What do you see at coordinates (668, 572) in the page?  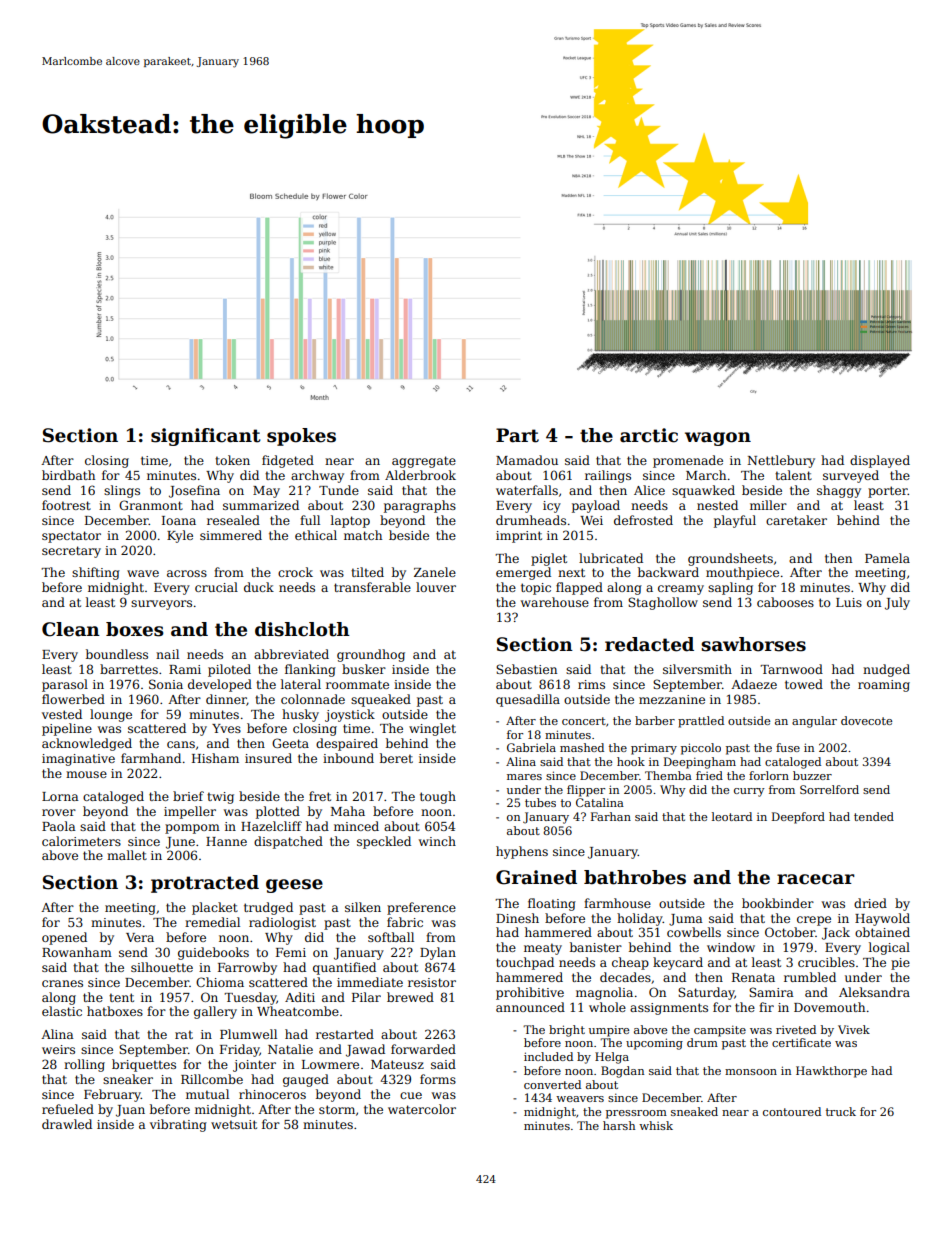 I see `backward` at bounding box center [668, 572].
